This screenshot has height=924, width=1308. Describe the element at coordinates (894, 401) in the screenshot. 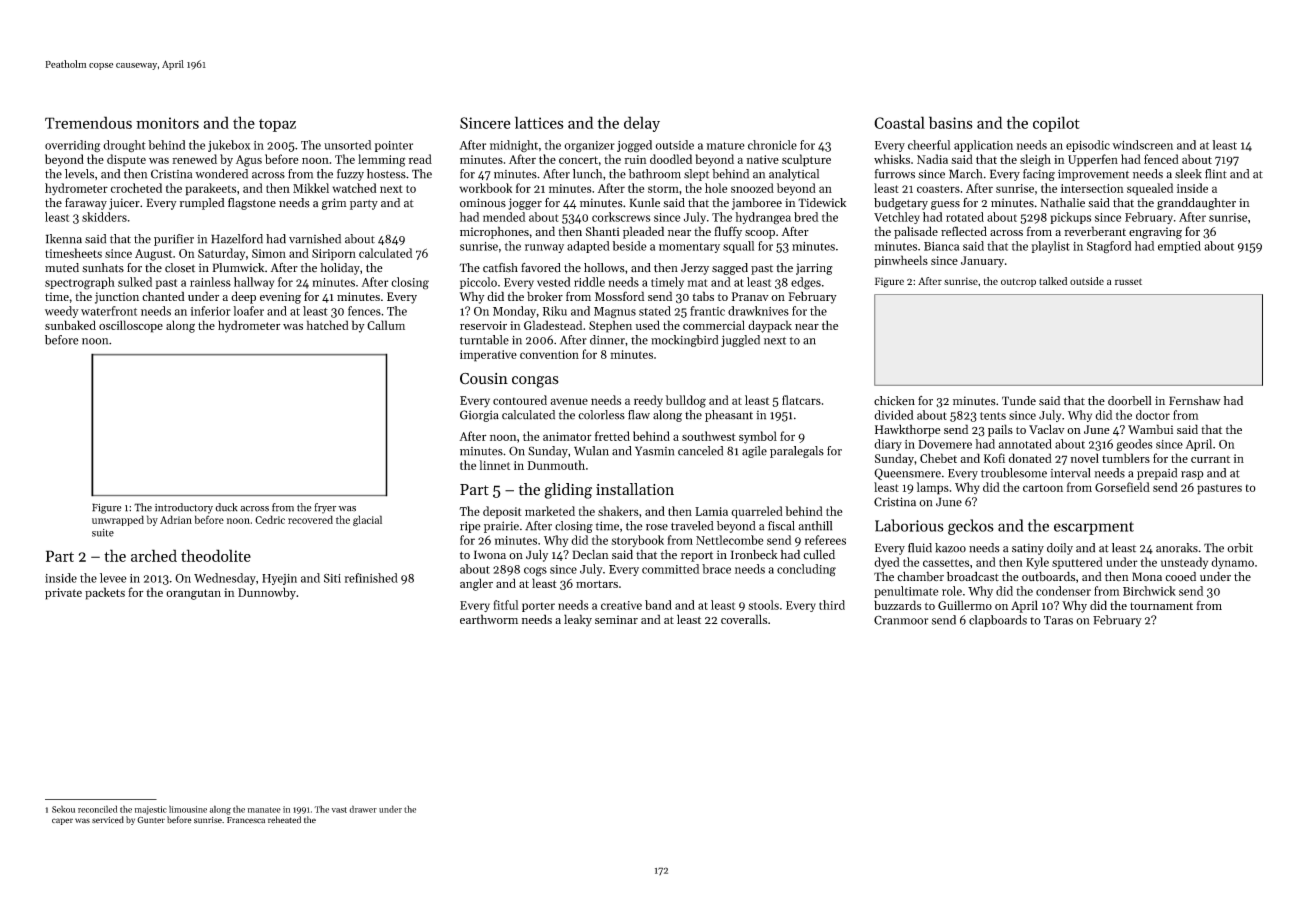

I see `chicken` at that location.
